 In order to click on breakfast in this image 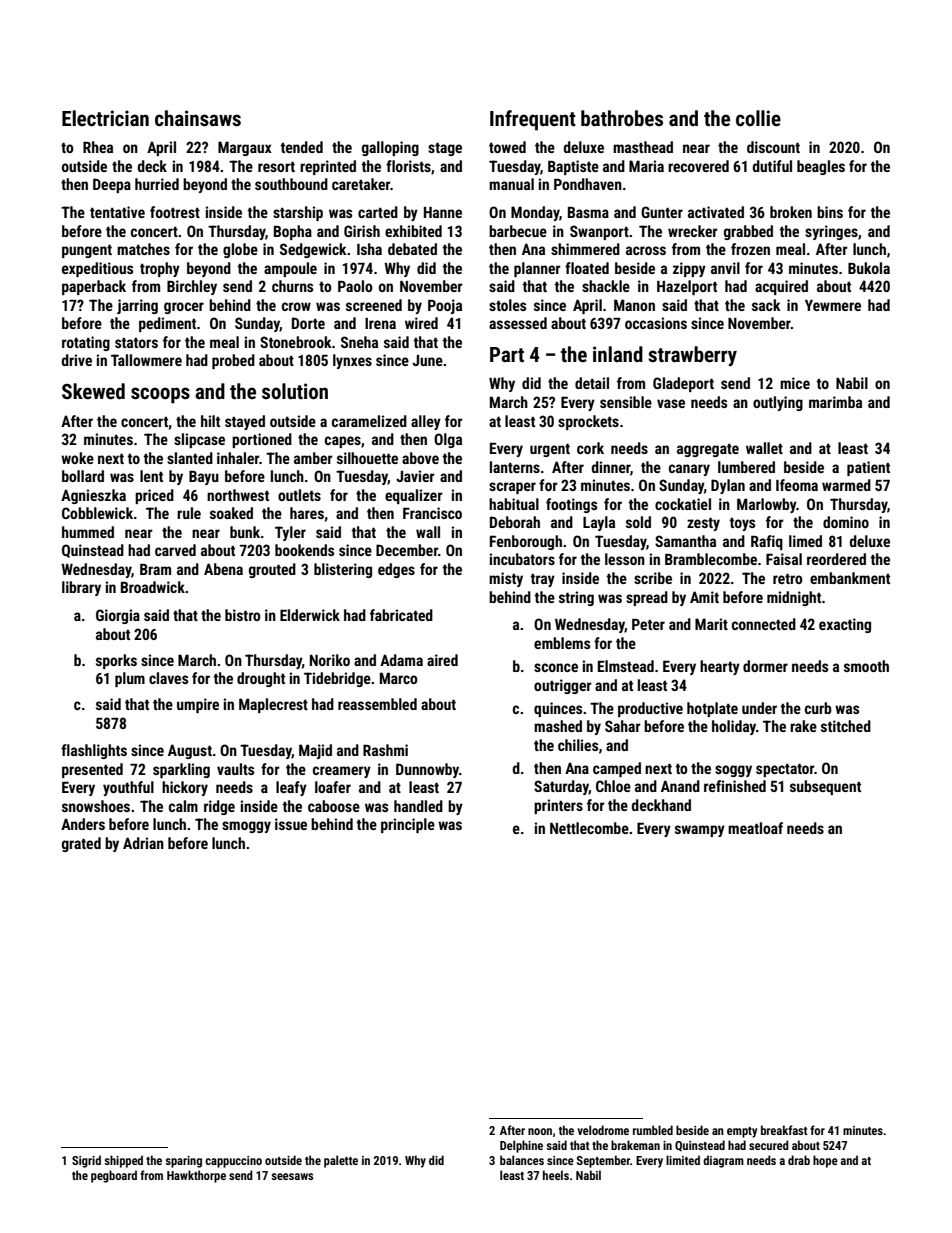, I will do `click(784, 1130)`.
